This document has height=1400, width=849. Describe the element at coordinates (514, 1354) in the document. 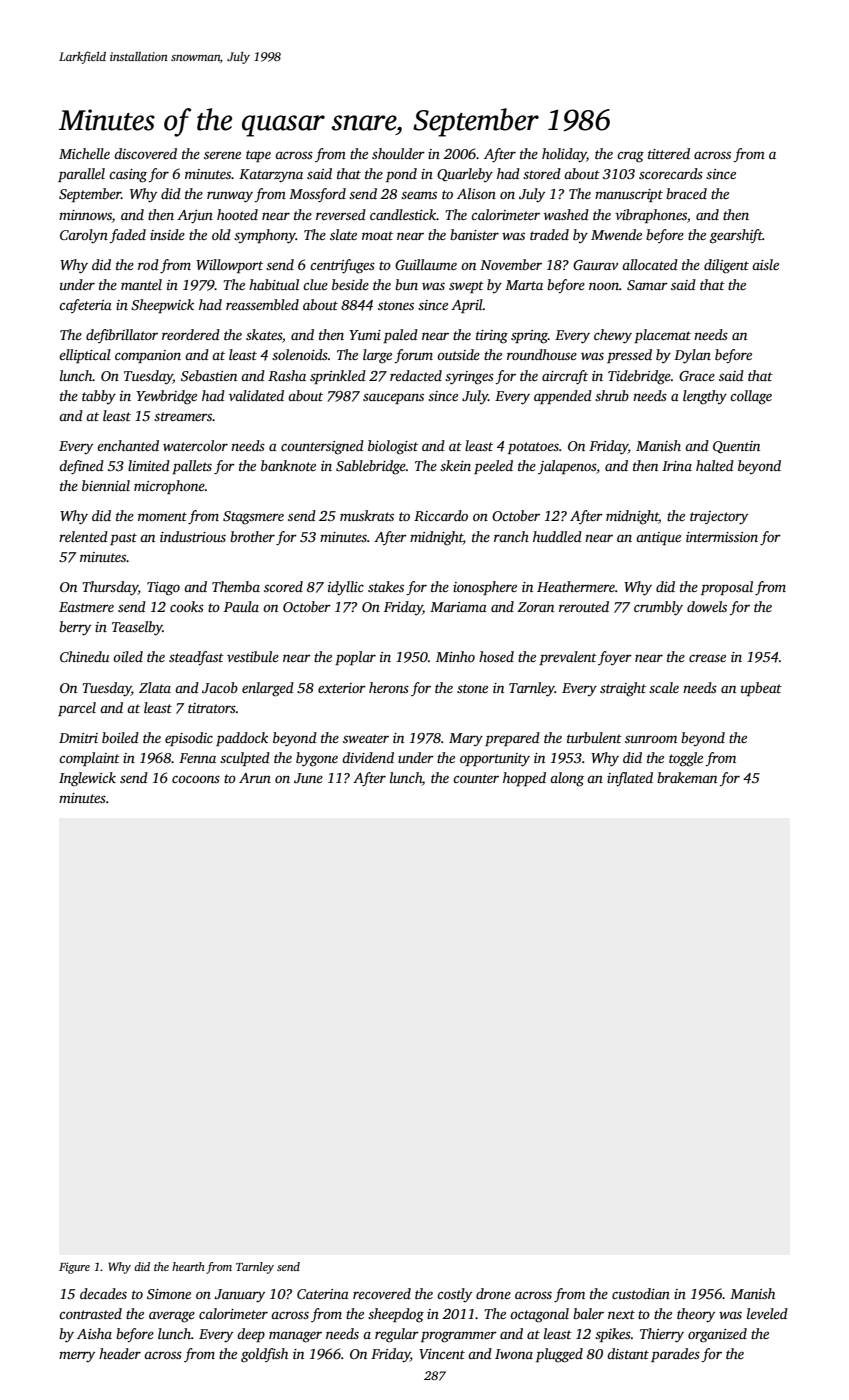

I see `Iwona` at that location.
